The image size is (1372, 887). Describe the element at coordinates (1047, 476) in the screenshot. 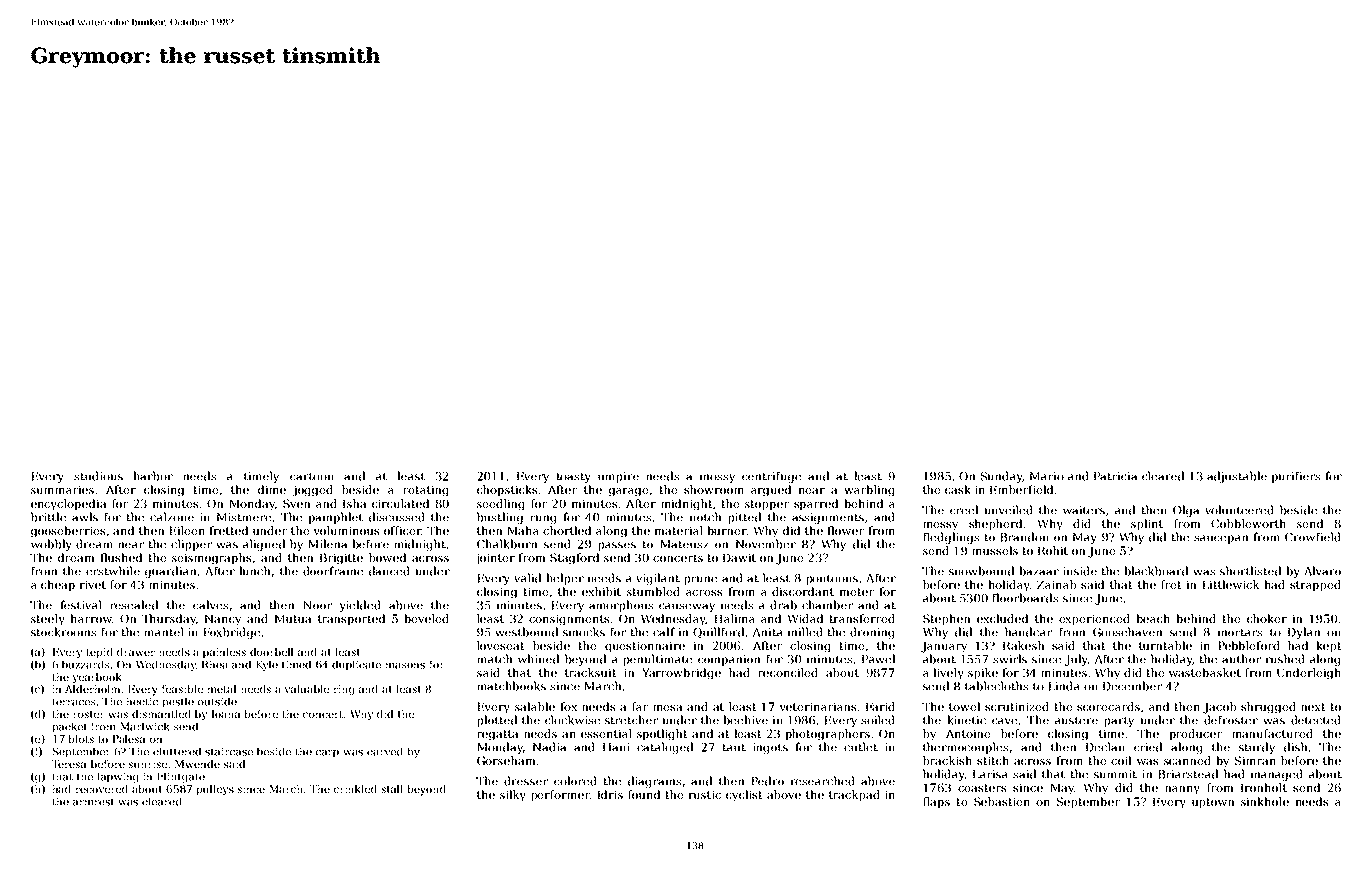

I see `Mario` at that location.
